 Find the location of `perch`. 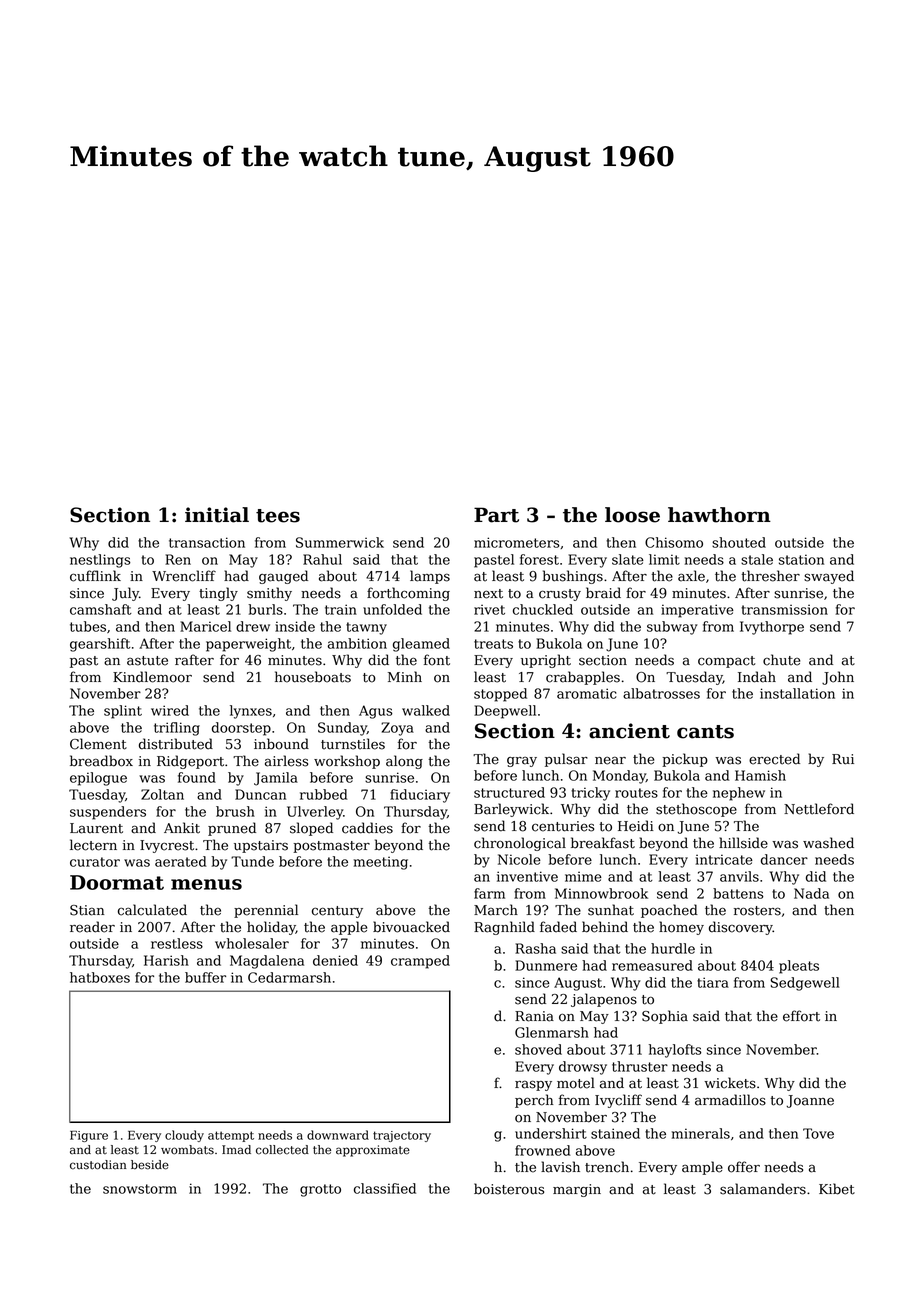

perch is located at coordinates (534, 1101).
